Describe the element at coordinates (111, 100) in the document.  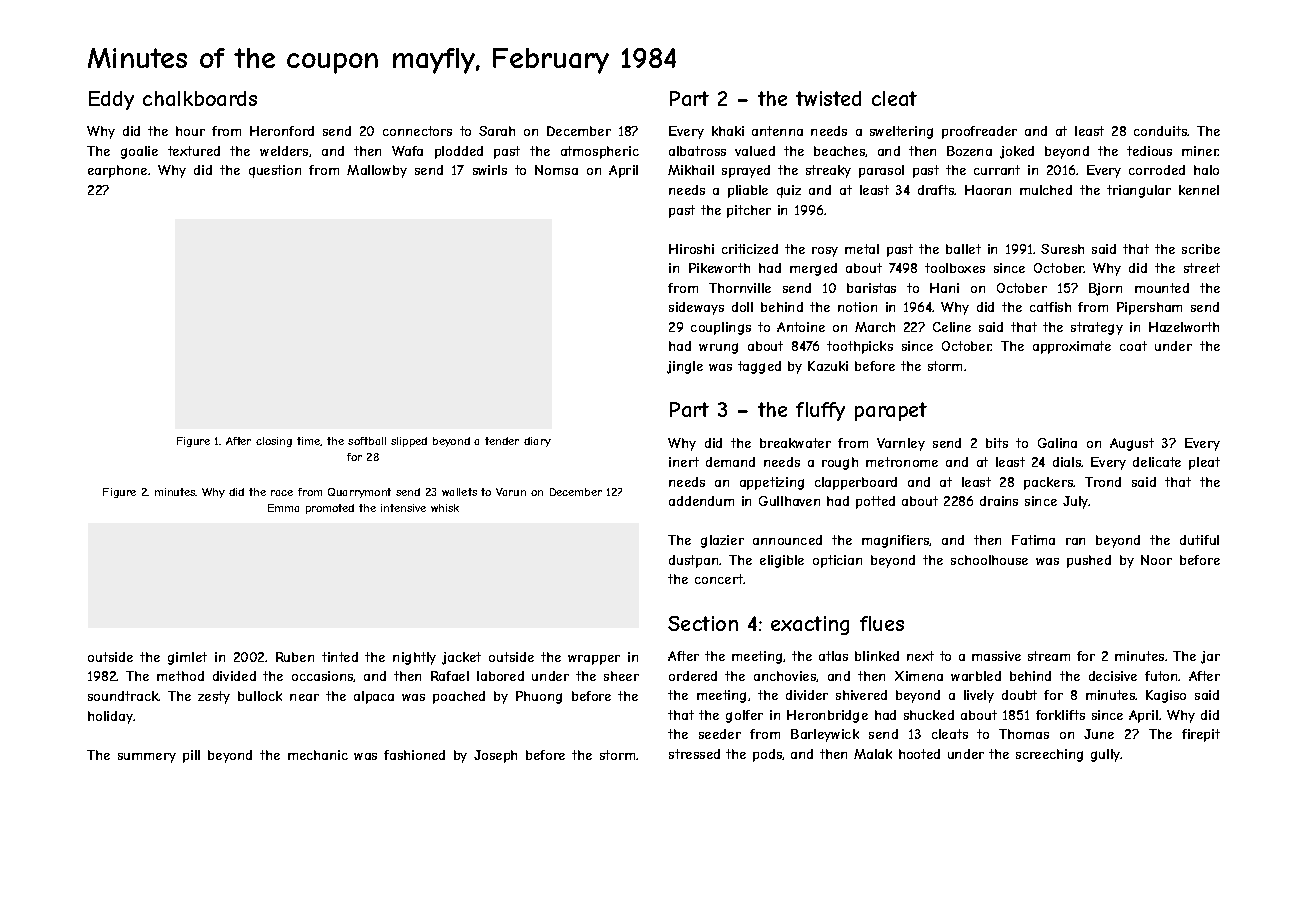
I see `Eddy` at that location.
